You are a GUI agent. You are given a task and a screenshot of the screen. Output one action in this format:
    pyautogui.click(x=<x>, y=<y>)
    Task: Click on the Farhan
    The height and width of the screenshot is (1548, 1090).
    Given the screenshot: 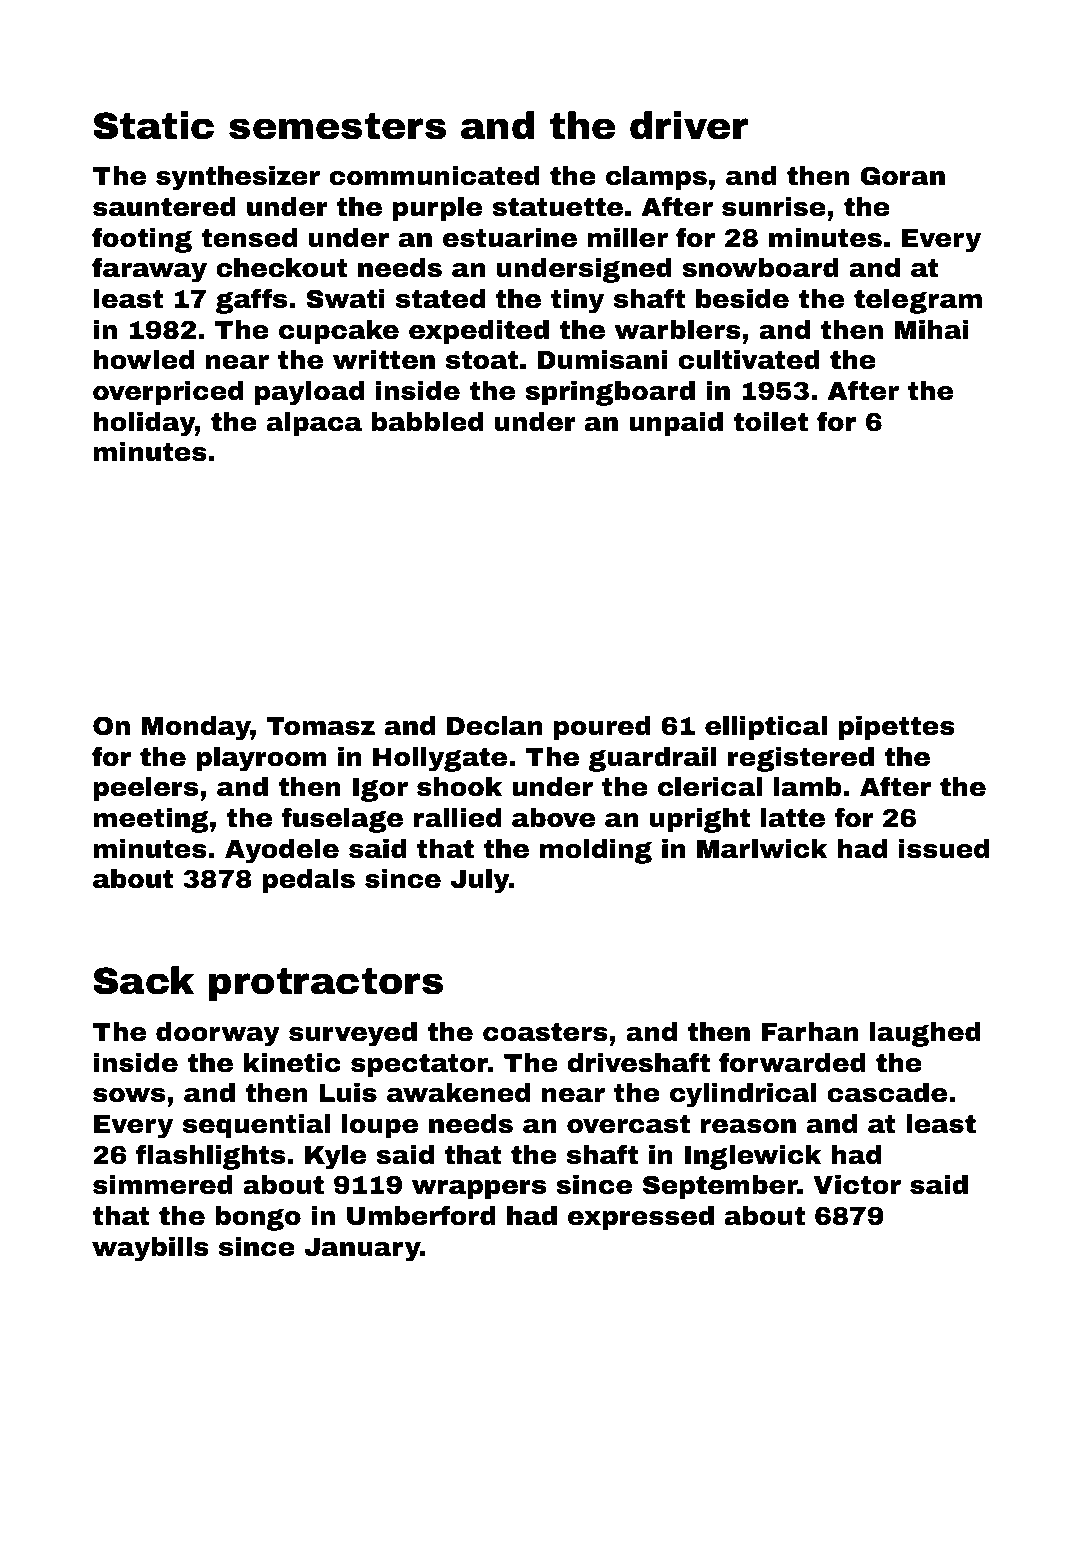 What is the action you would take?
    pyautogui.click(x=810, y=1032)
